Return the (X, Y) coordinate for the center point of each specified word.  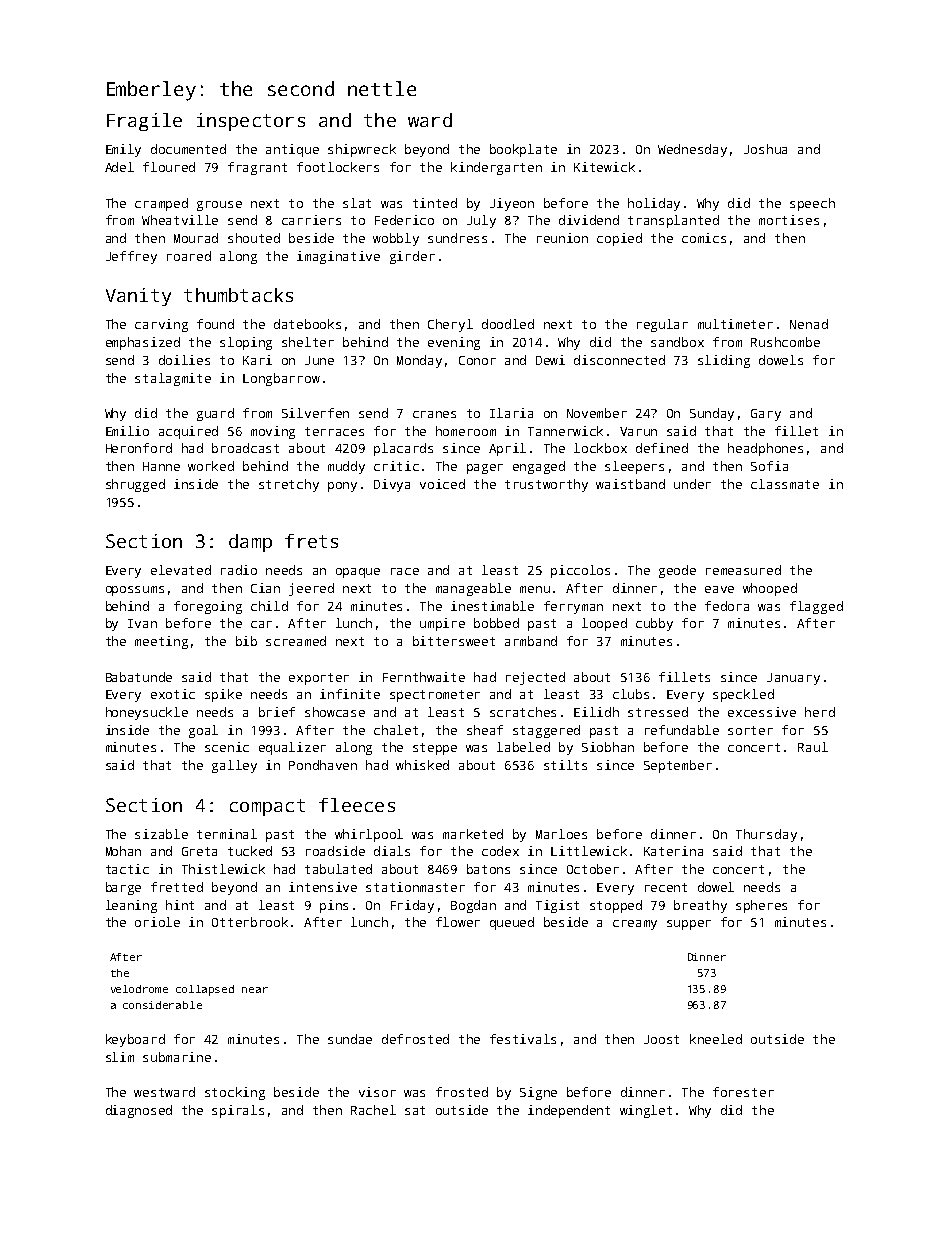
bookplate (523, 150)
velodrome (139, 989)
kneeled (716, 1039)
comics (704, 238)
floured (169, 167)
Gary (766, 415)
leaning (131, 906)
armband (531, 641)
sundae (350, 1039)
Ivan (142, 623)
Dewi (550, 360)
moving (273, 432)
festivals (523, 1039)
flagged (816, 607)
